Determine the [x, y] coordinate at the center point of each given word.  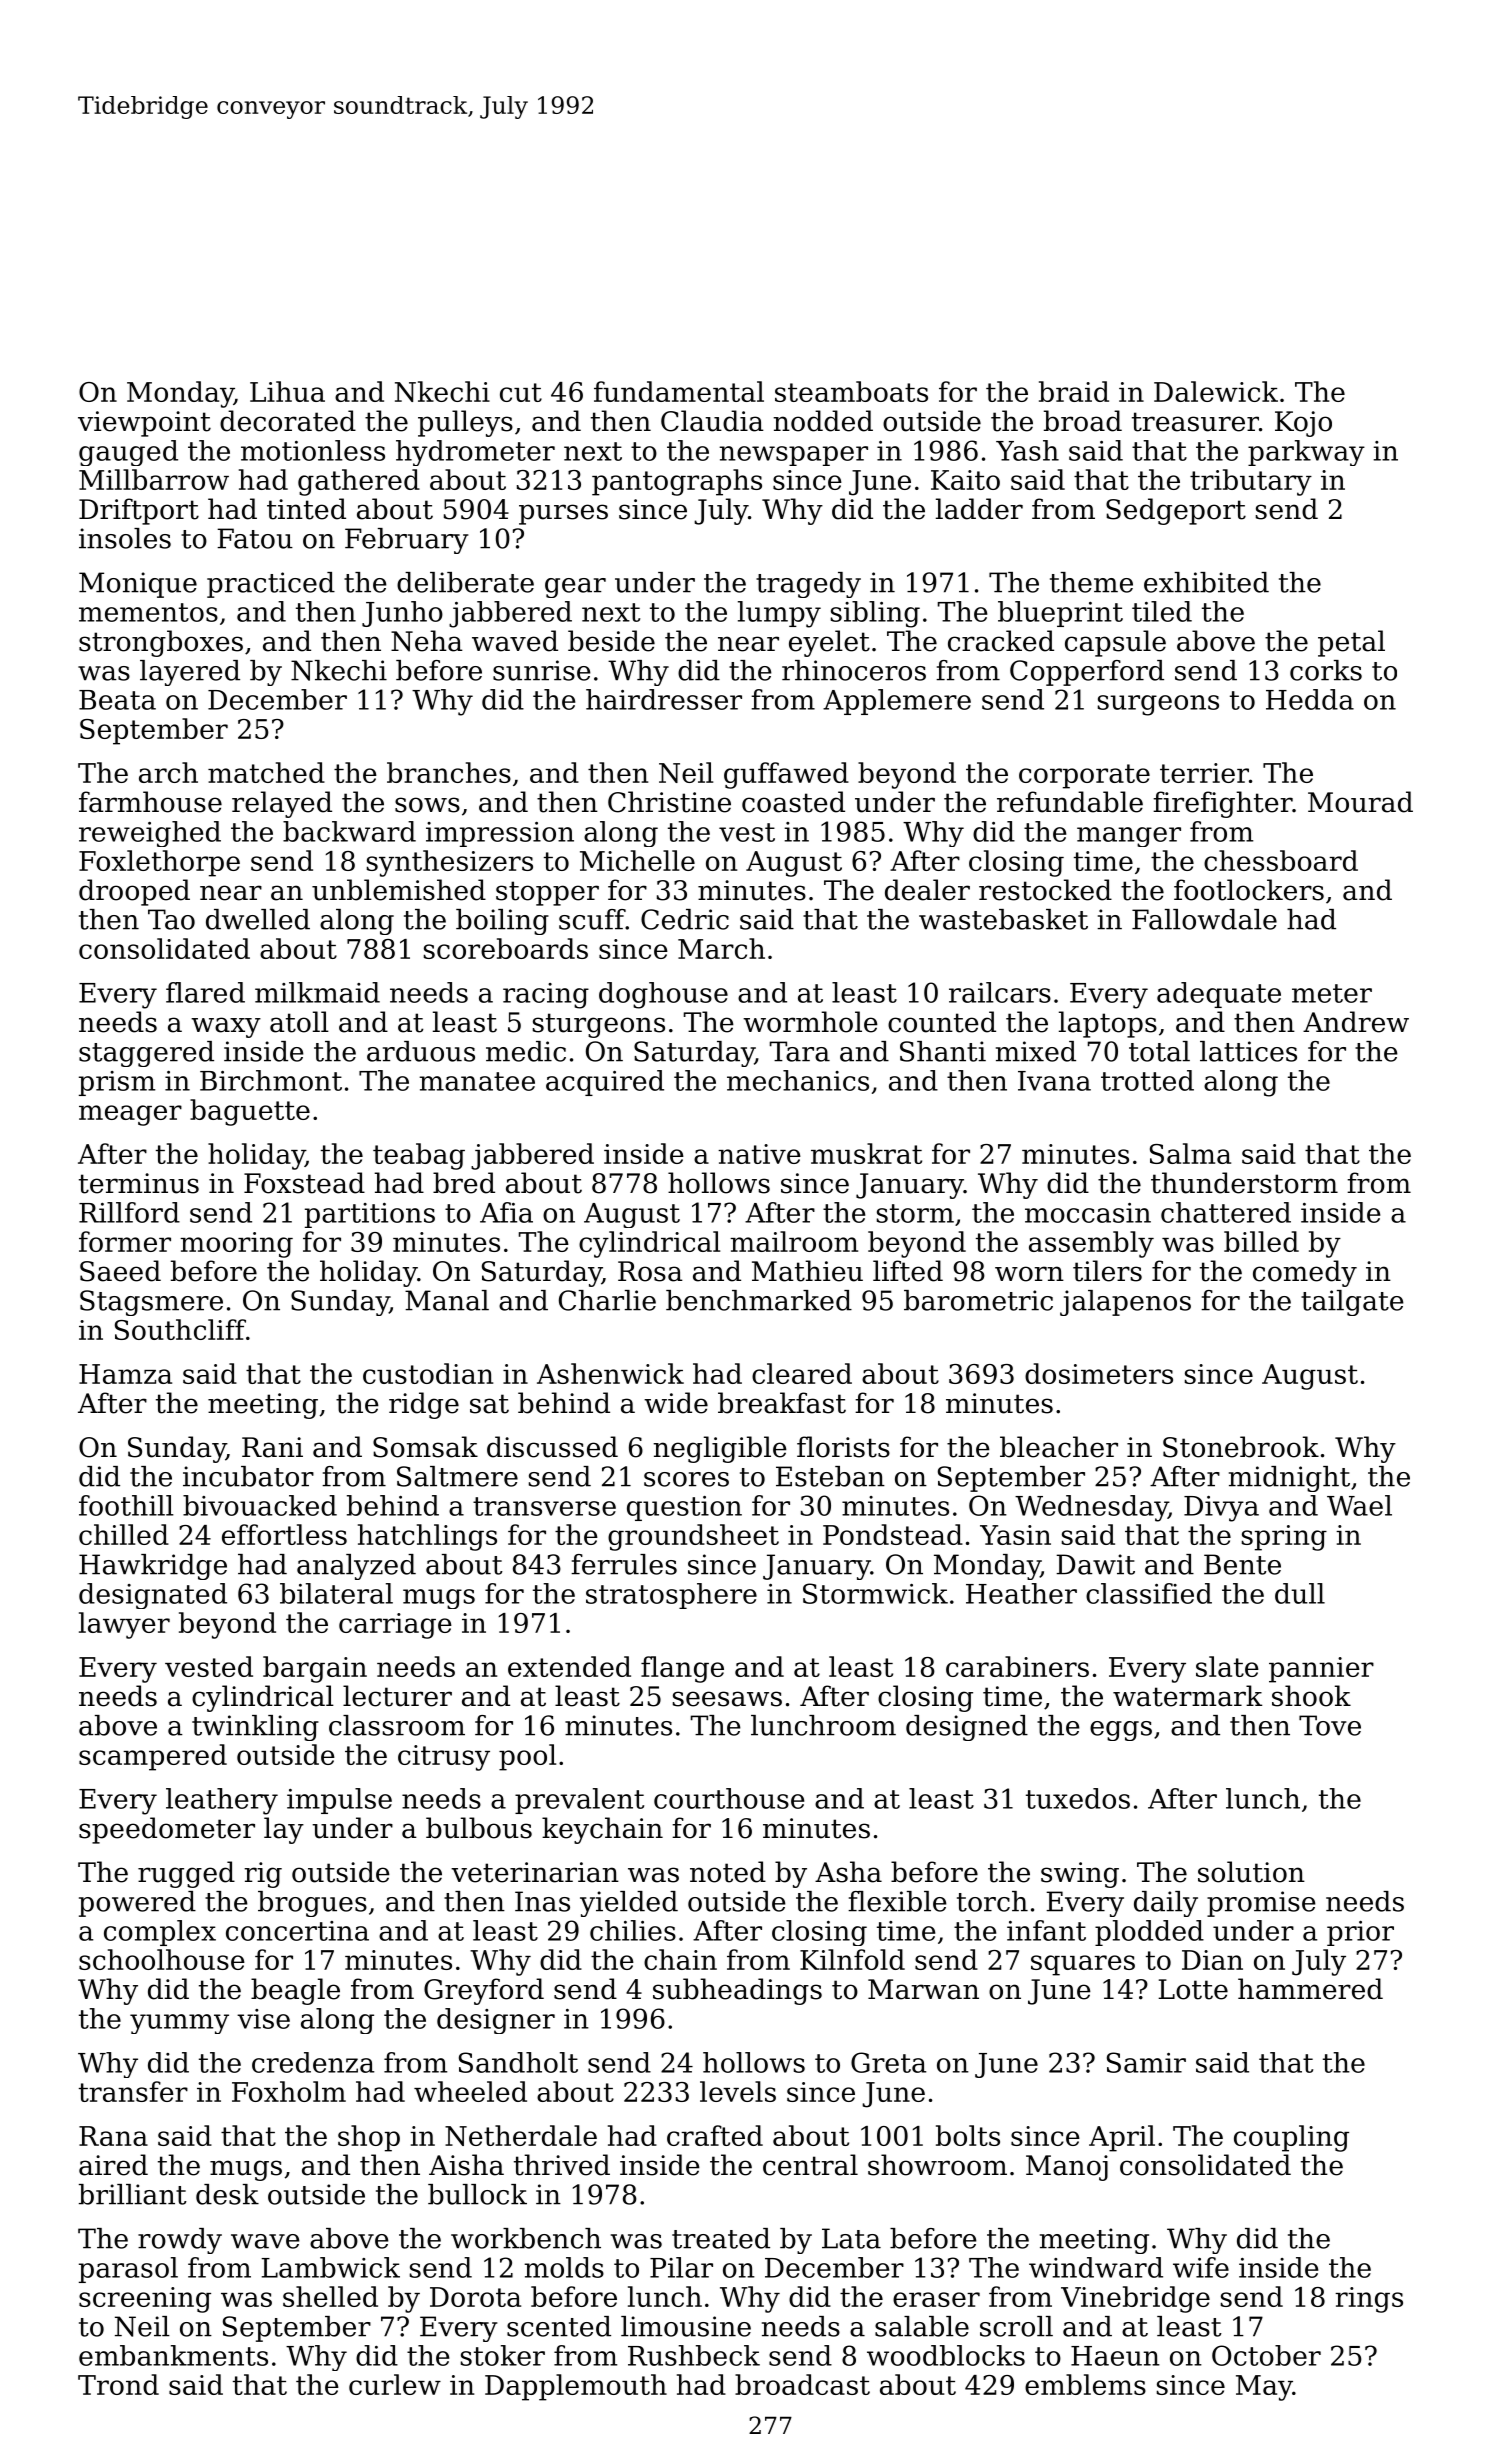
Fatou [255, 538]
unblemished [399, 890]
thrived [562, 2165]
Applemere [897, 702]
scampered [153, 1757]
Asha [848, 1872]
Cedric [685, 919]
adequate [1219, 995]
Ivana [1054, 1081]
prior [1360, 1933]
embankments [173, 2355]
